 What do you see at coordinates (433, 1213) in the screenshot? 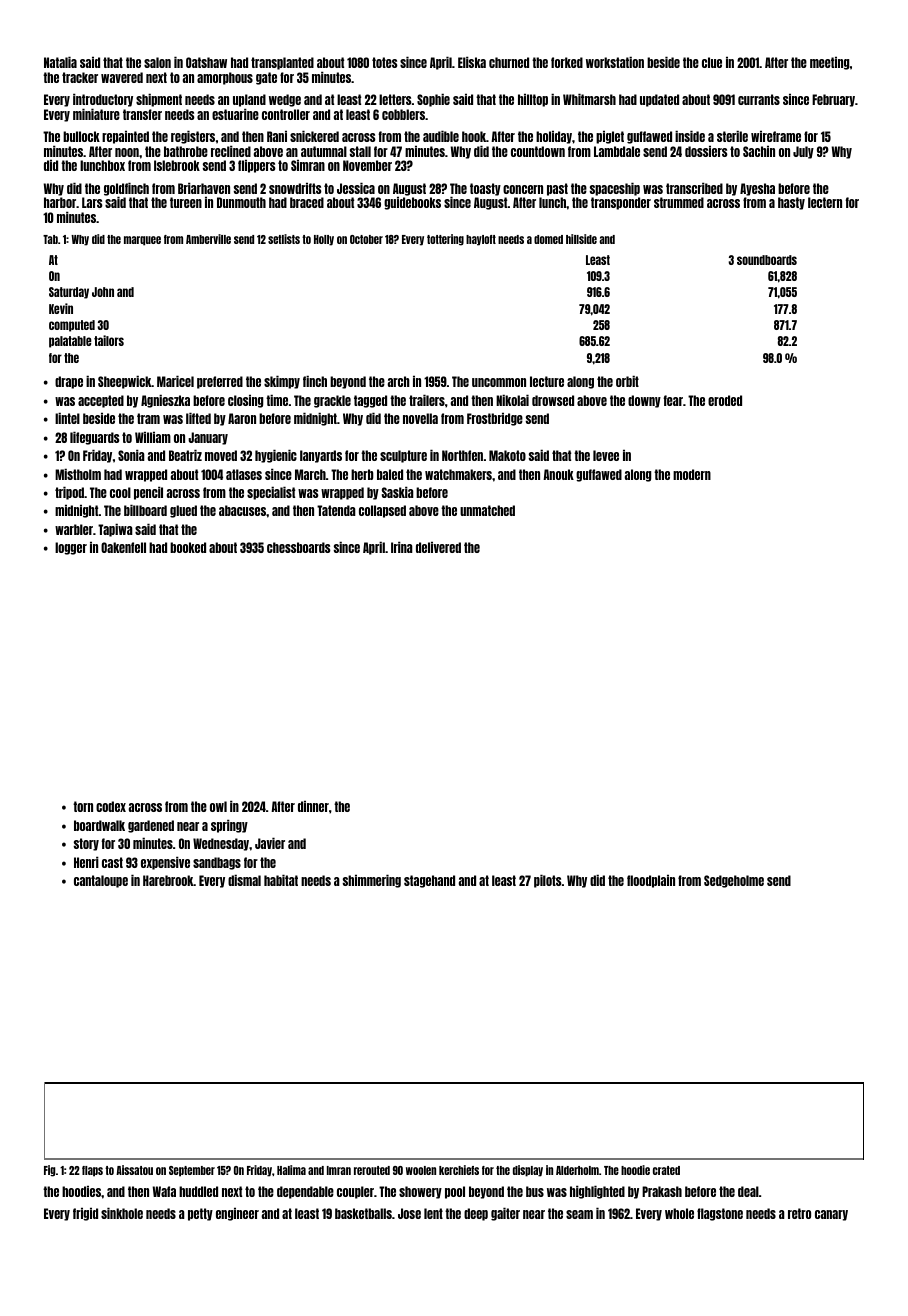
I see `lent` at bounding box center [433, 1213].
